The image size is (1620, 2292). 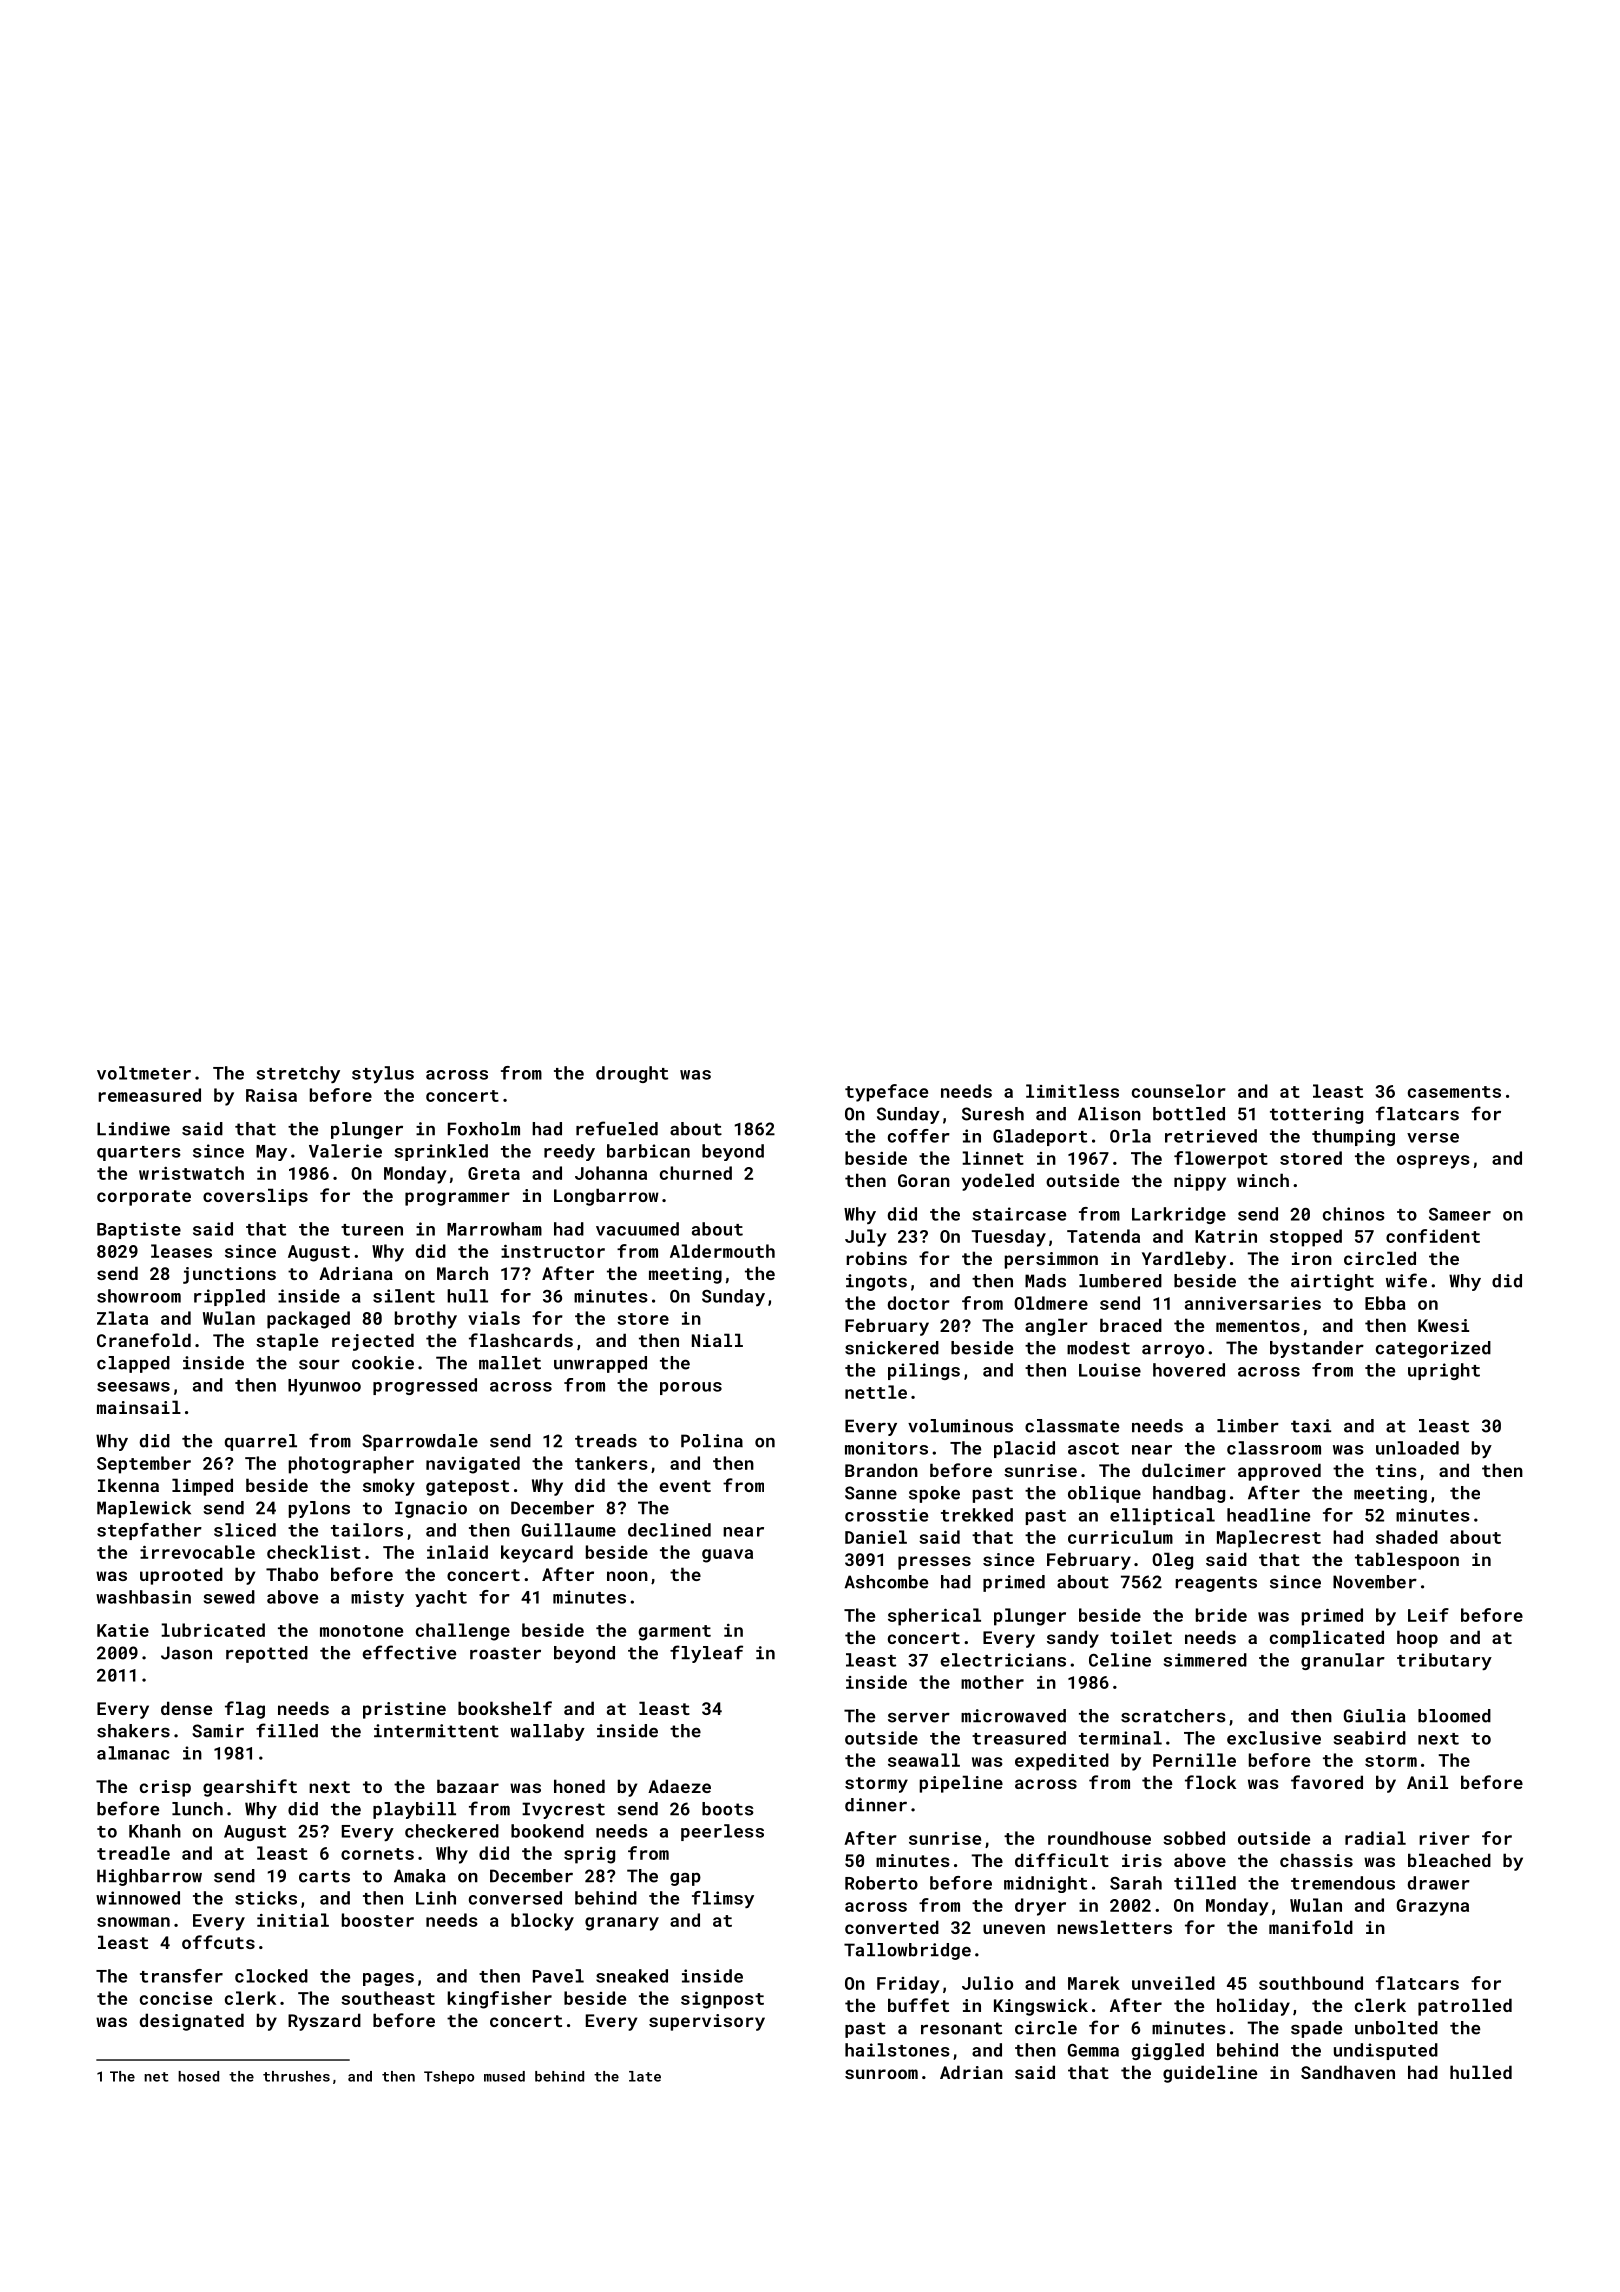 I want to click on almanac, so click(x=133, y=1753).
